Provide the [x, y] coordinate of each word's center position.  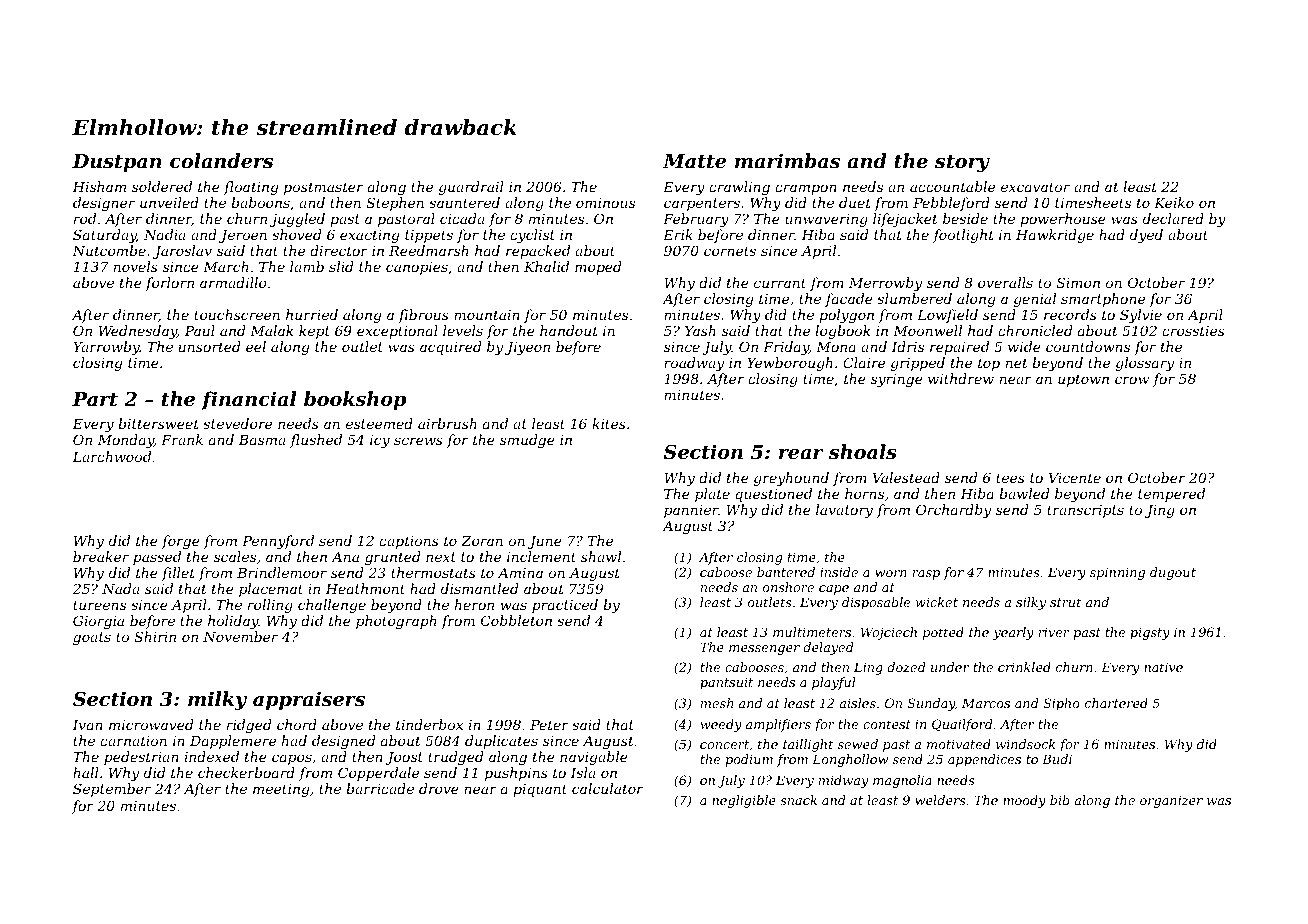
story [962, 163]
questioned [774, 495]
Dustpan [117, 163]
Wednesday [138, 332]
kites [609, 423]
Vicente [1075, 478]
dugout [1173, 573]
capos [292, 759]
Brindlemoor [282, 572]
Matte [694, 161]
